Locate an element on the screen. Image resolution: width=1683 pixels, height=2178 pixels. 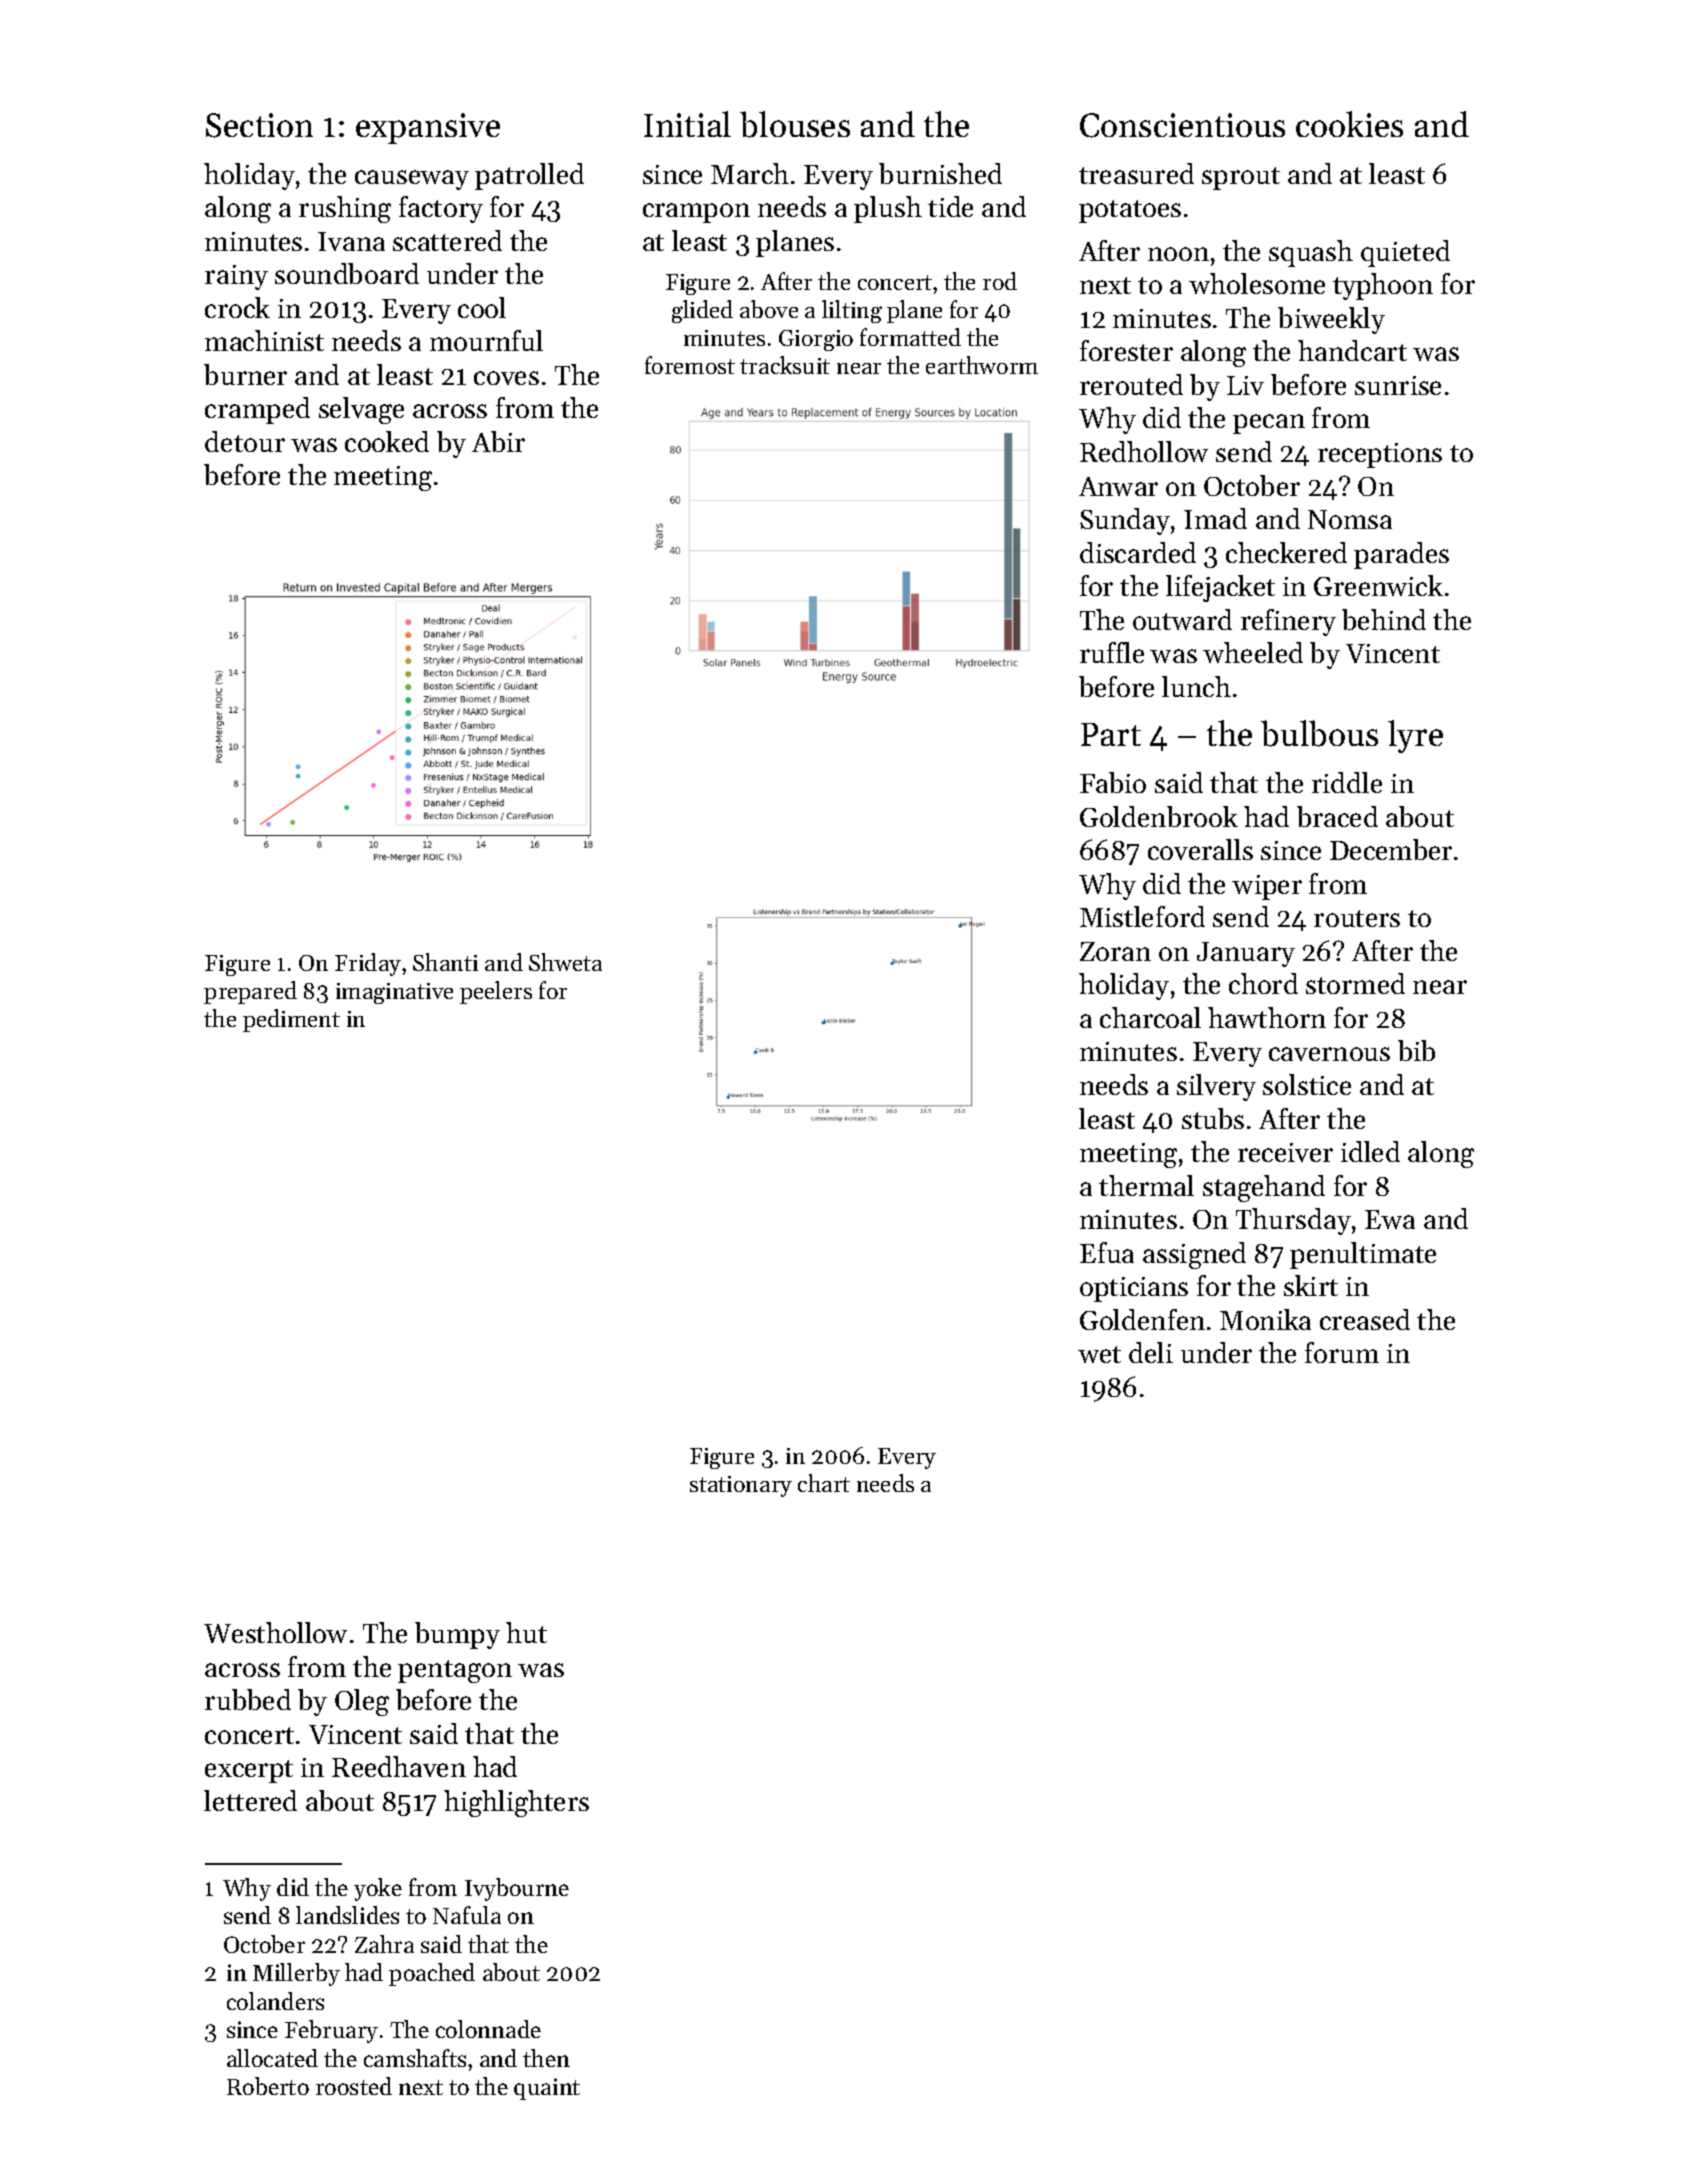
cooked is located at coordinates (387, 441).
